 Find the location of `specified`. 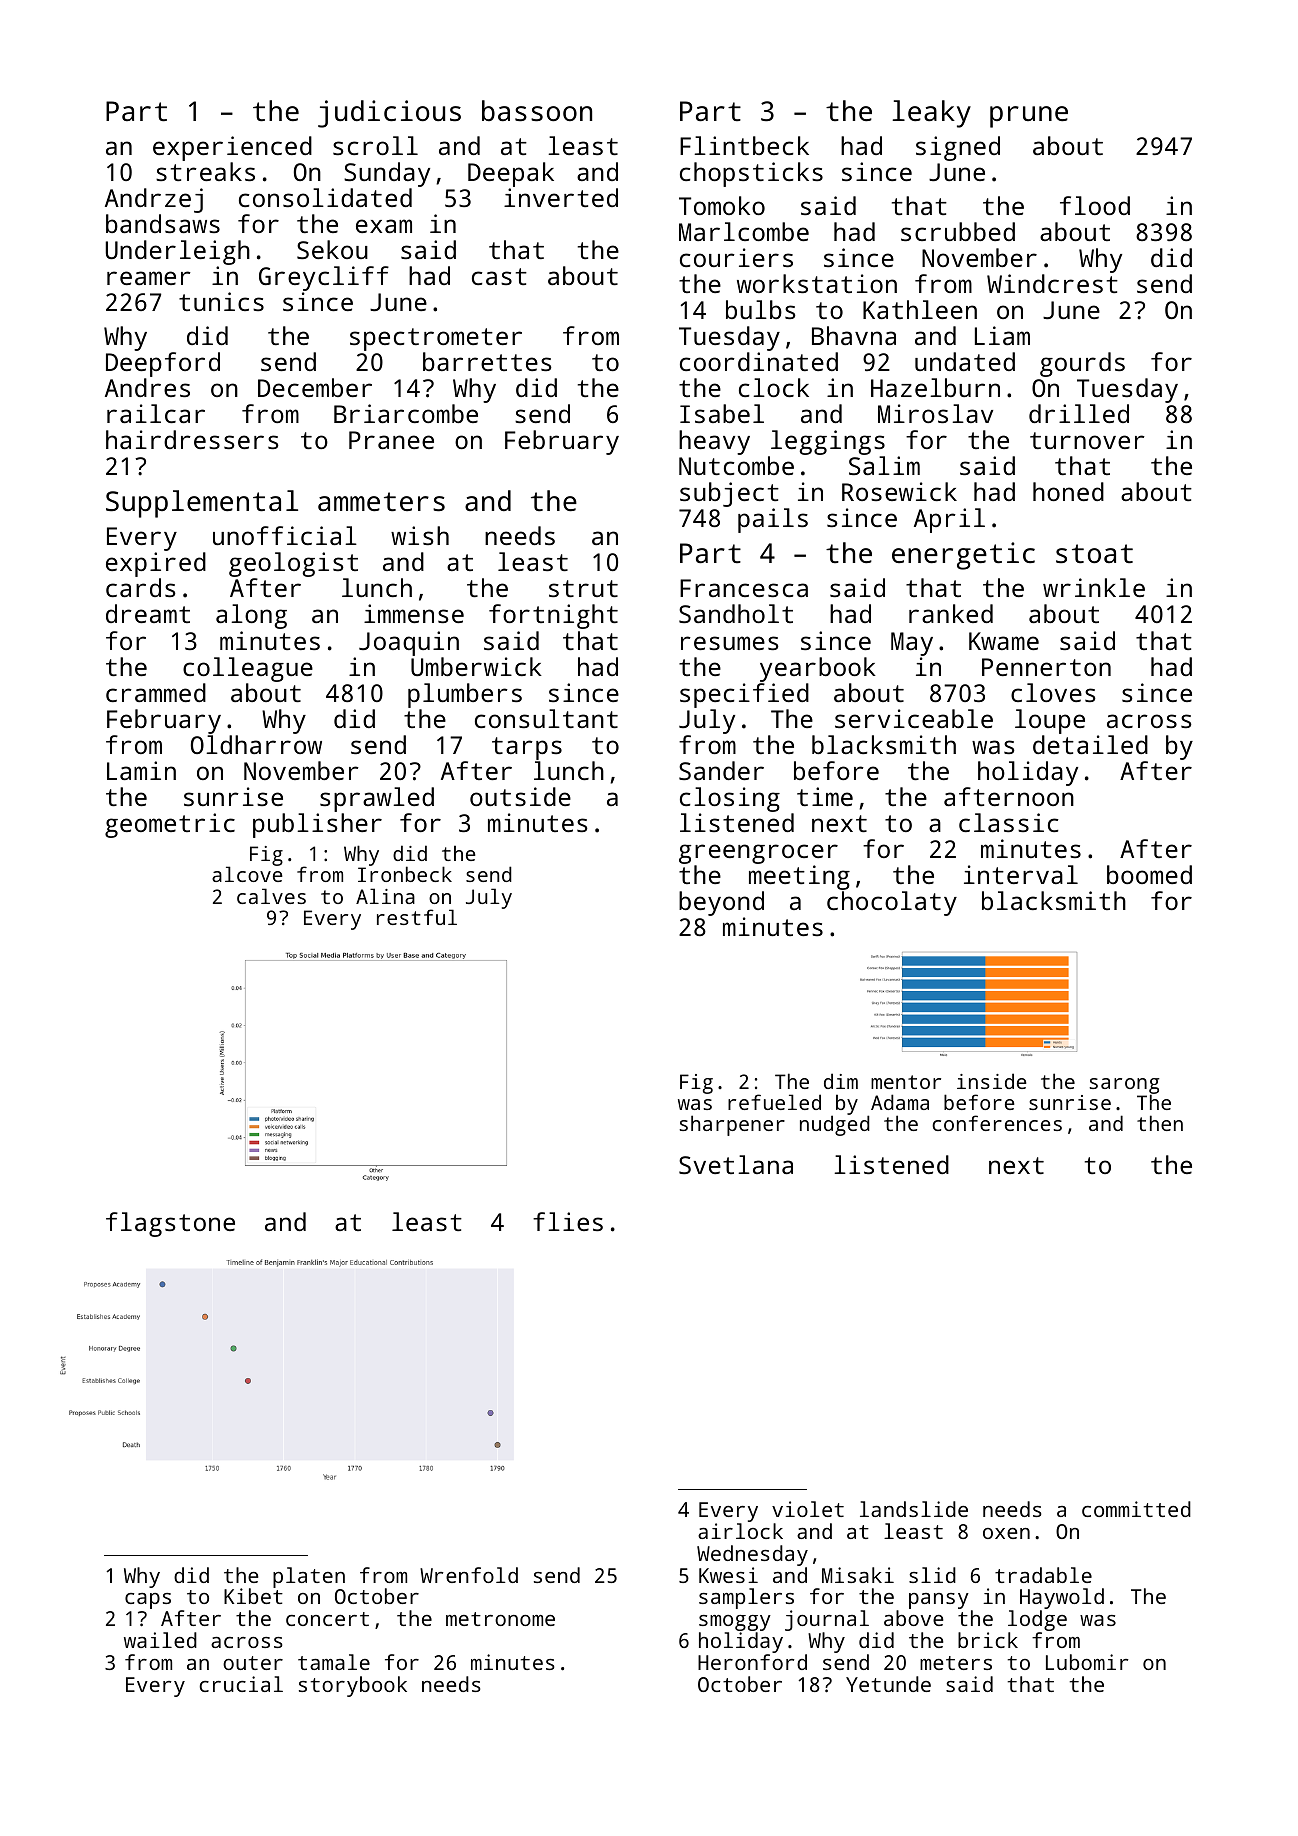

specified is located at coordinates (744, 695).
